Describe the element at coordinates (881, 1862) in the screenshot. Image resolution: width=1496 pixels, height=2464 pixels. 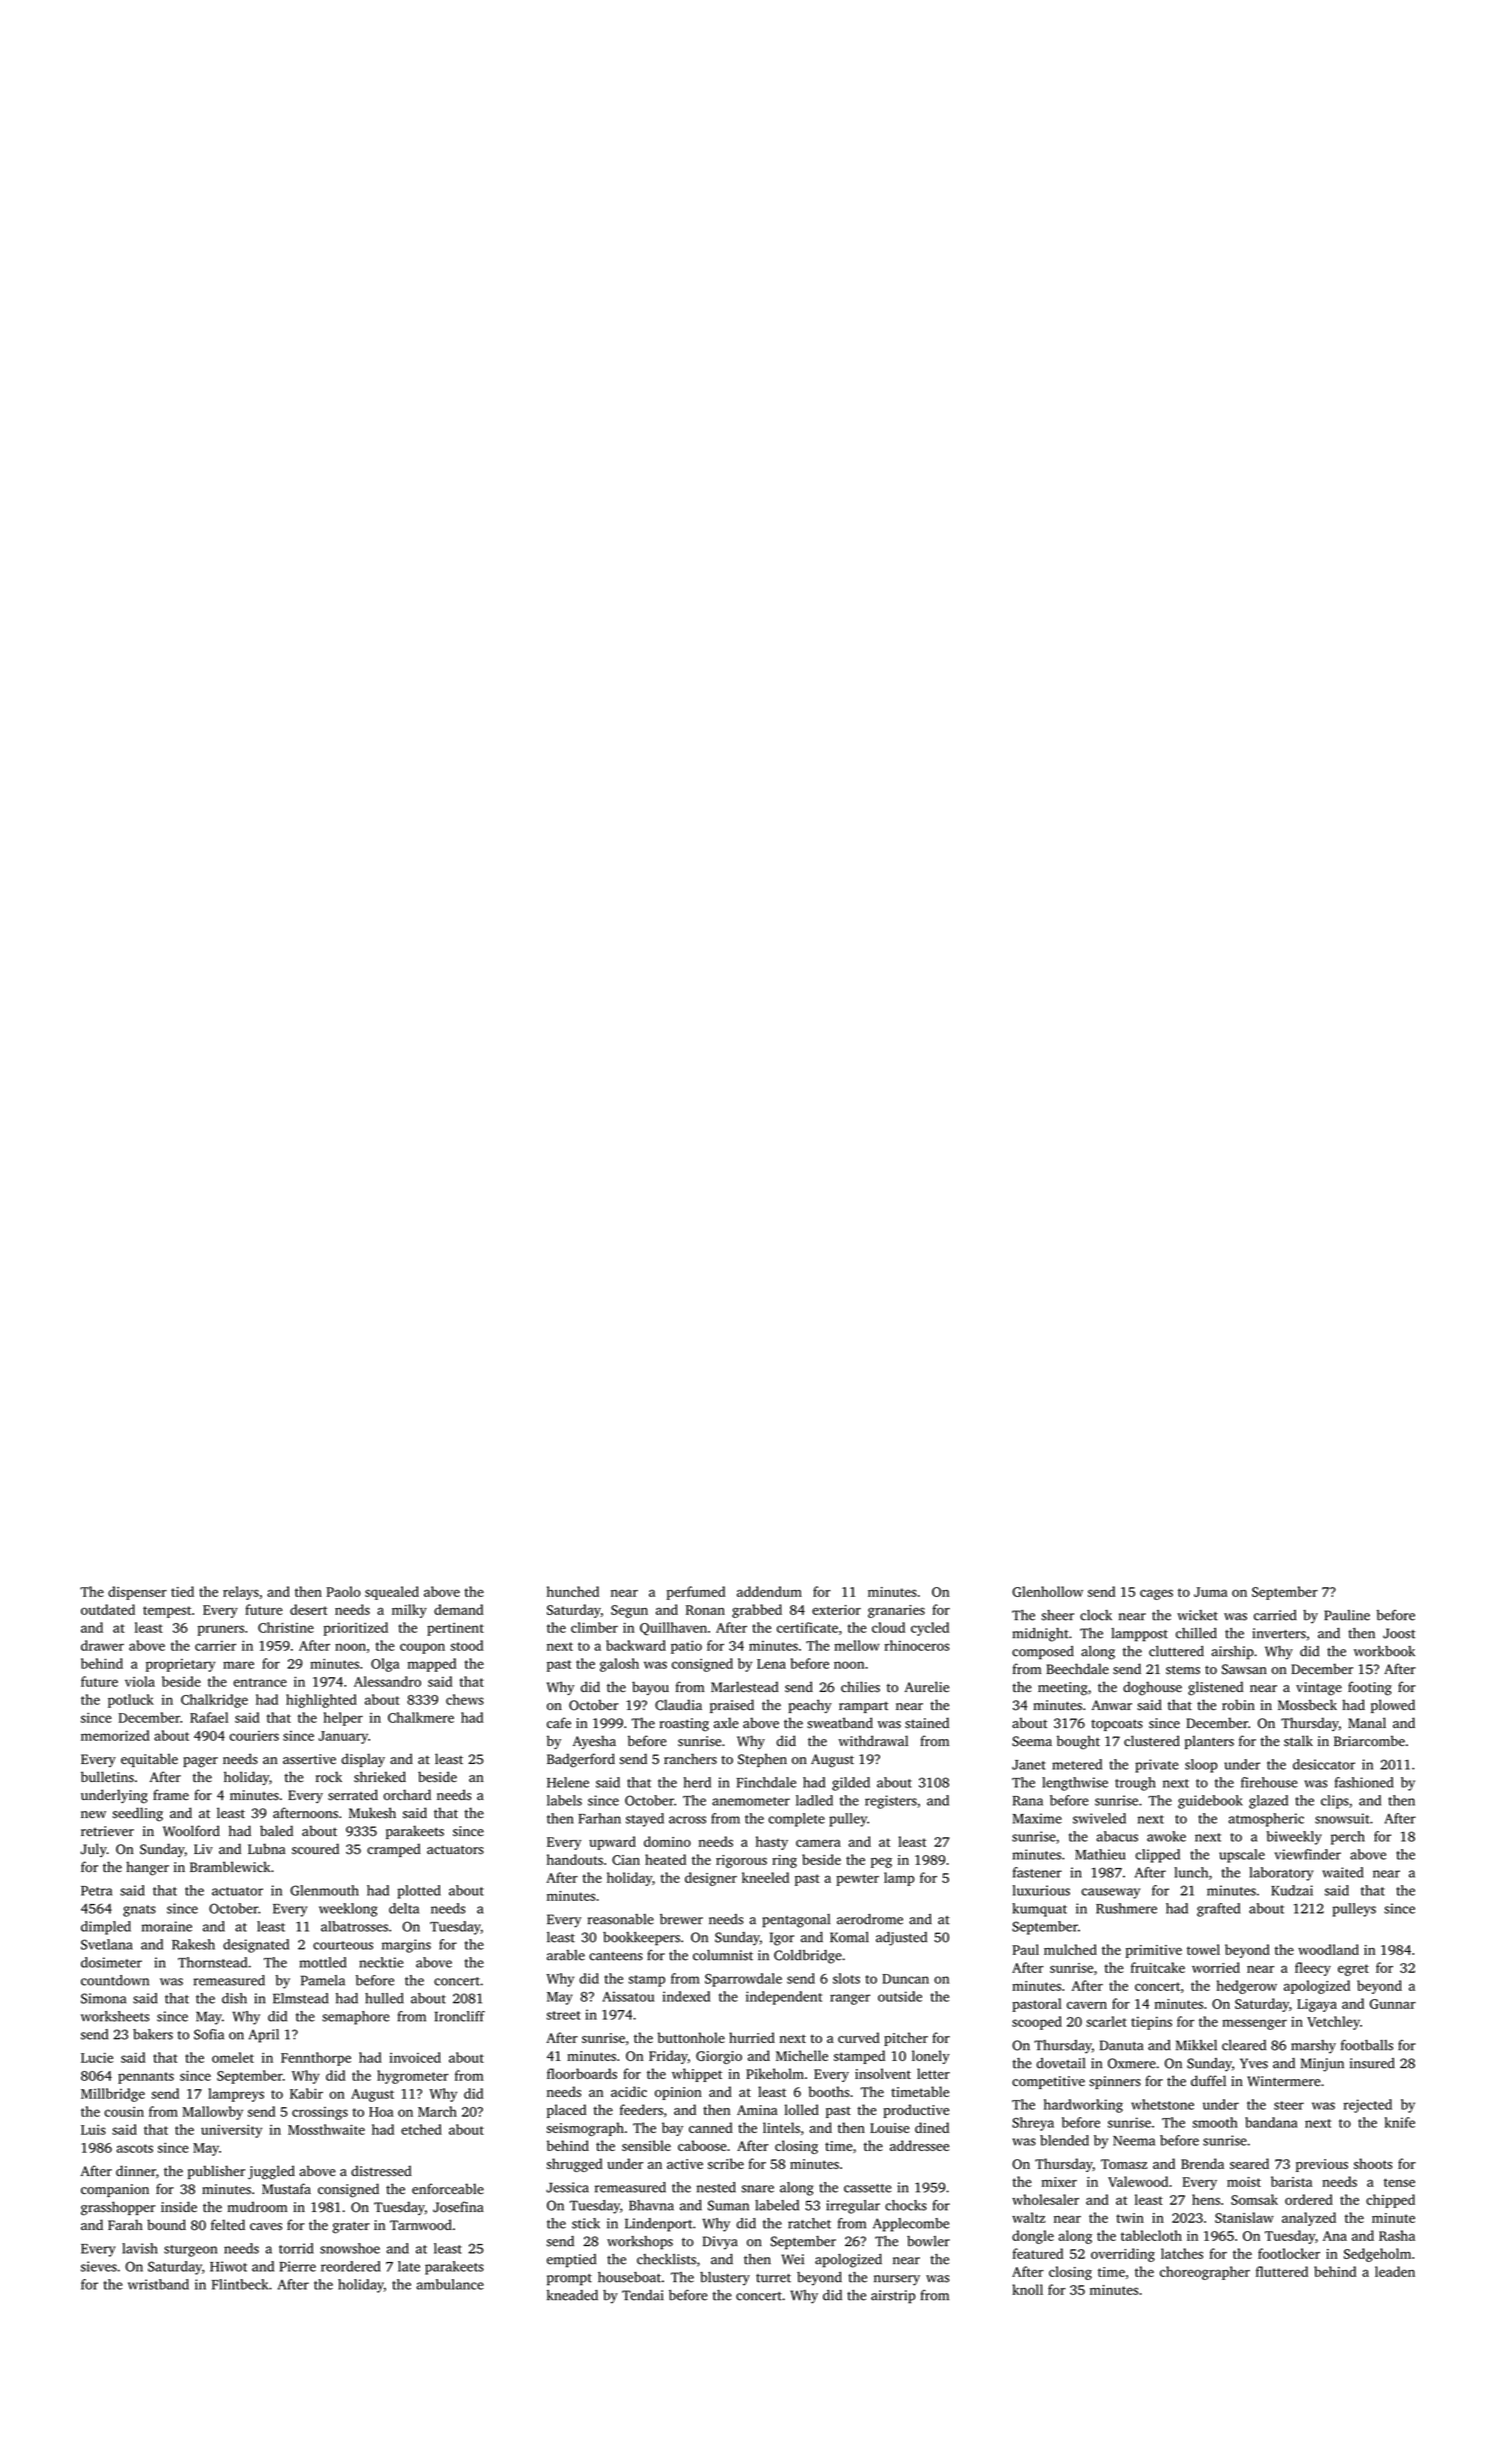
I see `peg` at that location.
